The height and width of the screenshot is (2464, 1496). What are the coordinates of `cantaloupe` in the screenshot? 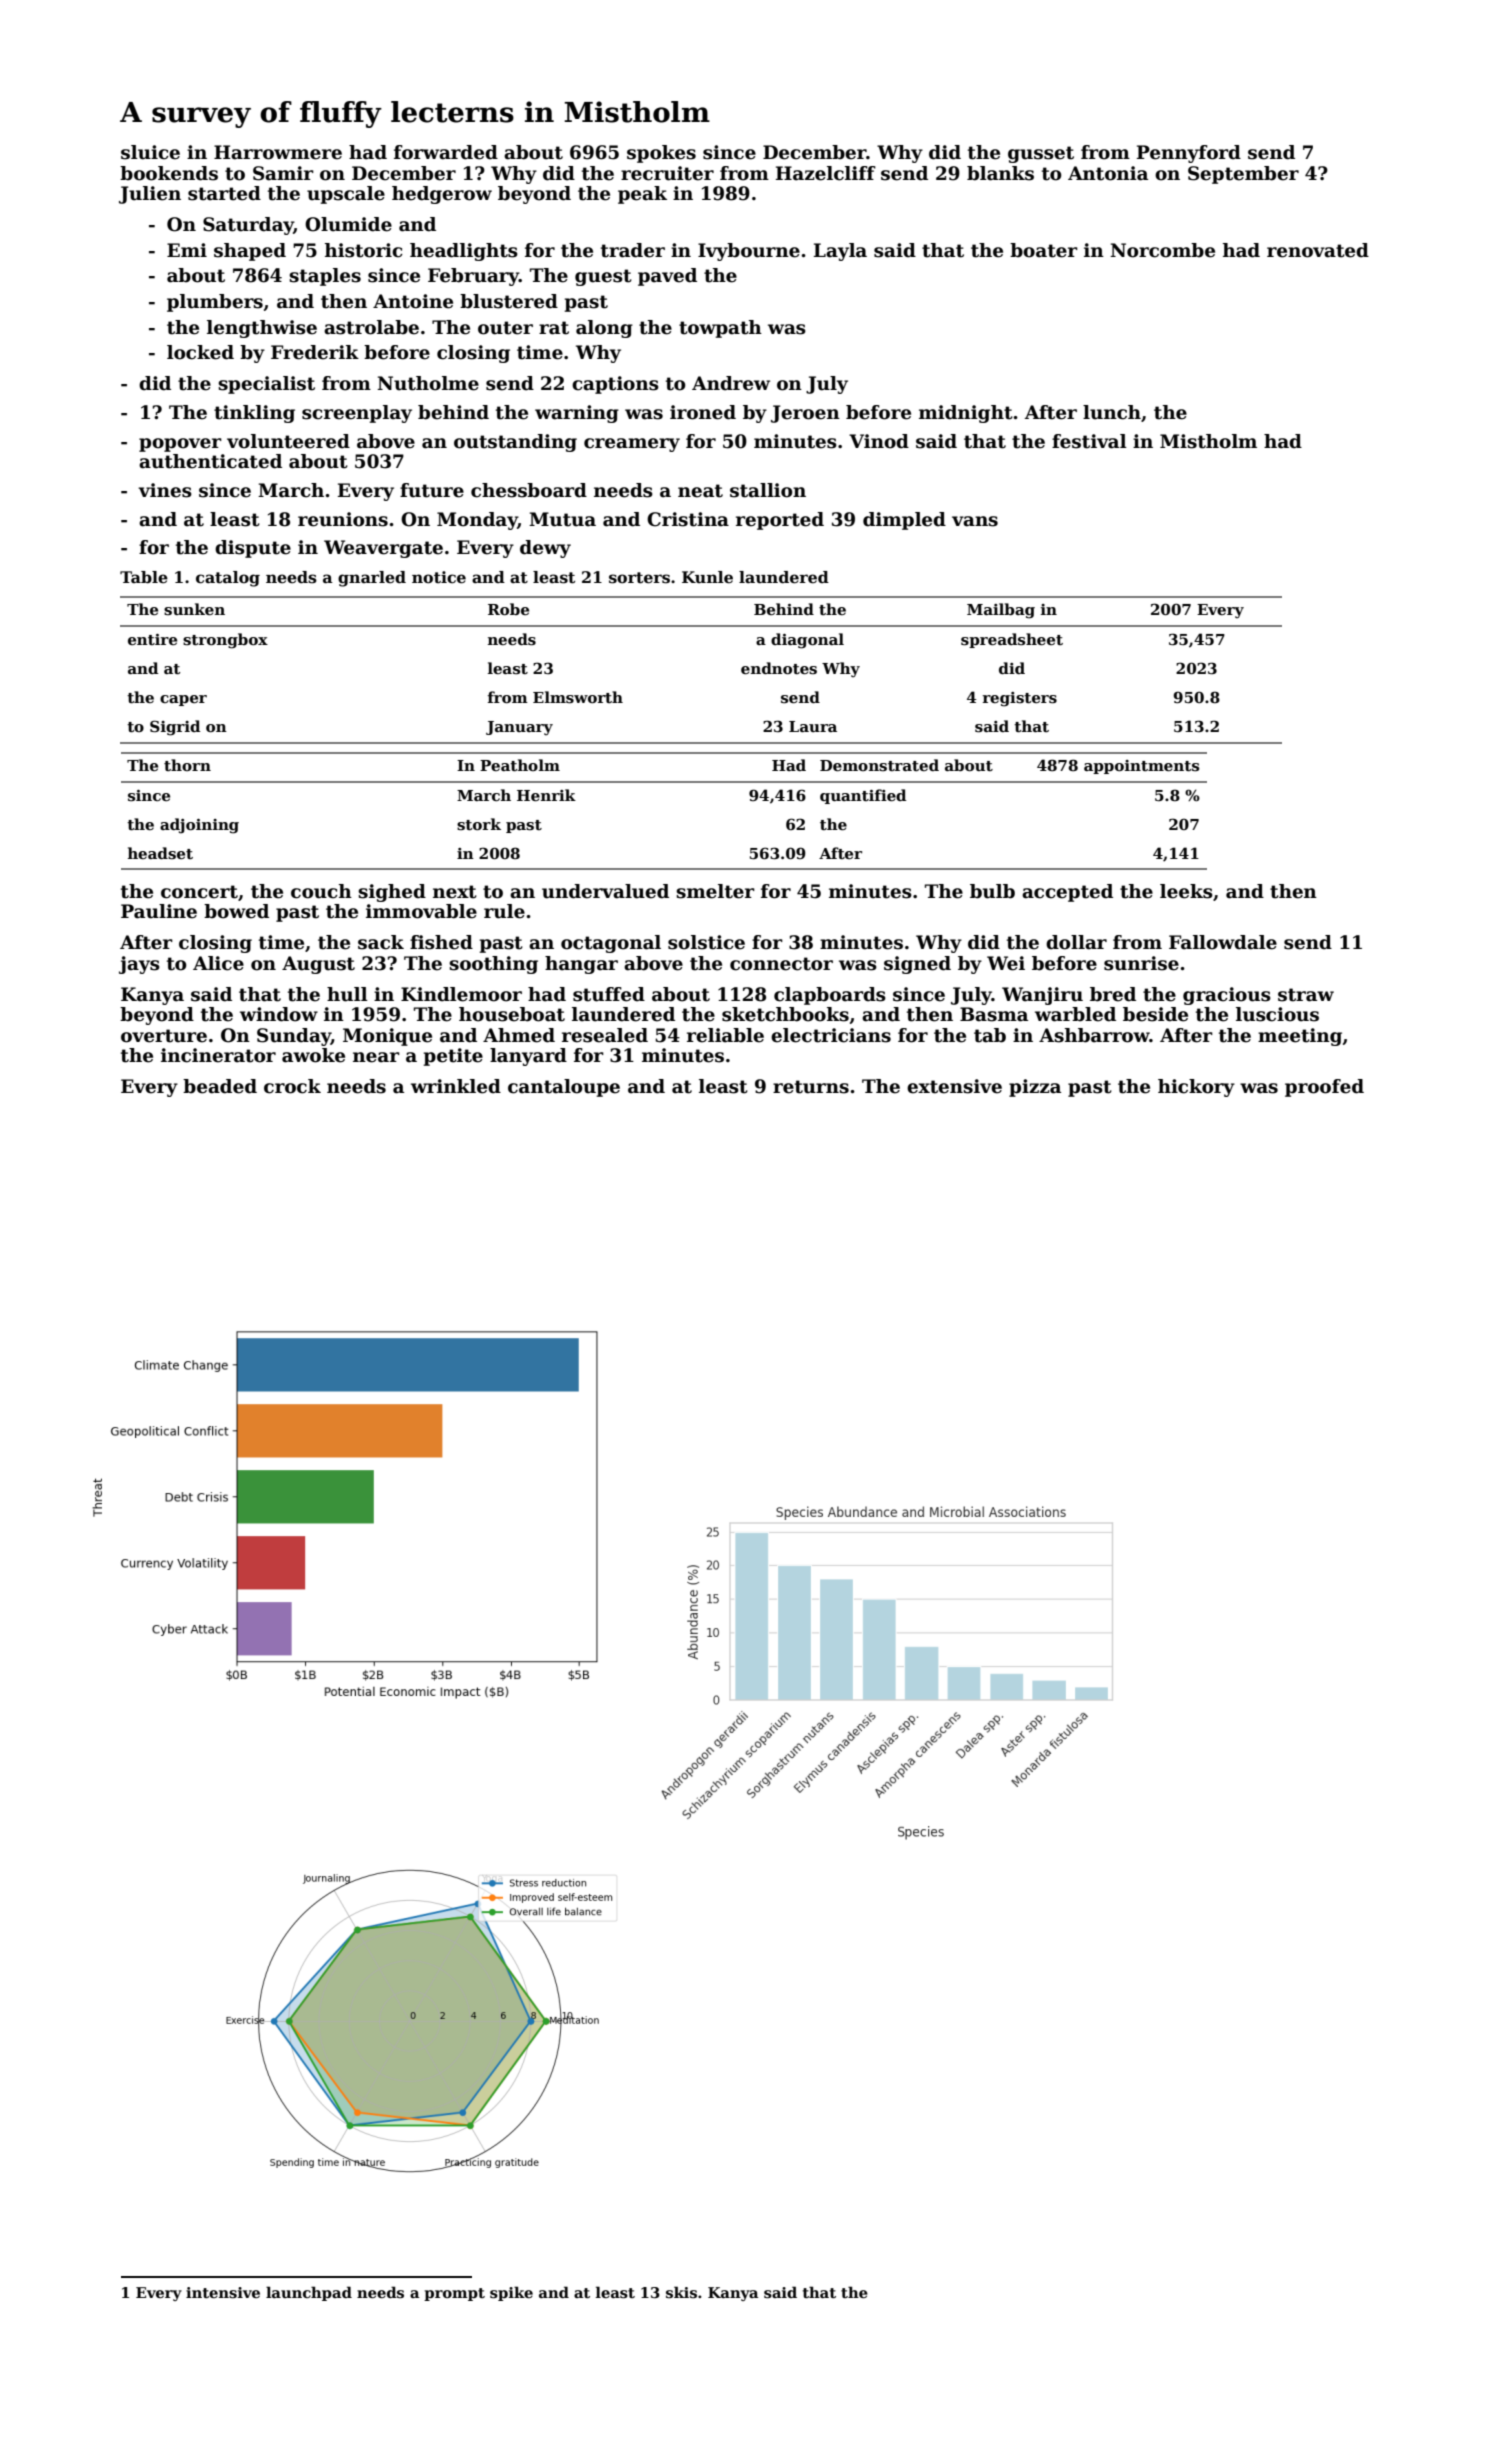 It's located at (564, 1088).
